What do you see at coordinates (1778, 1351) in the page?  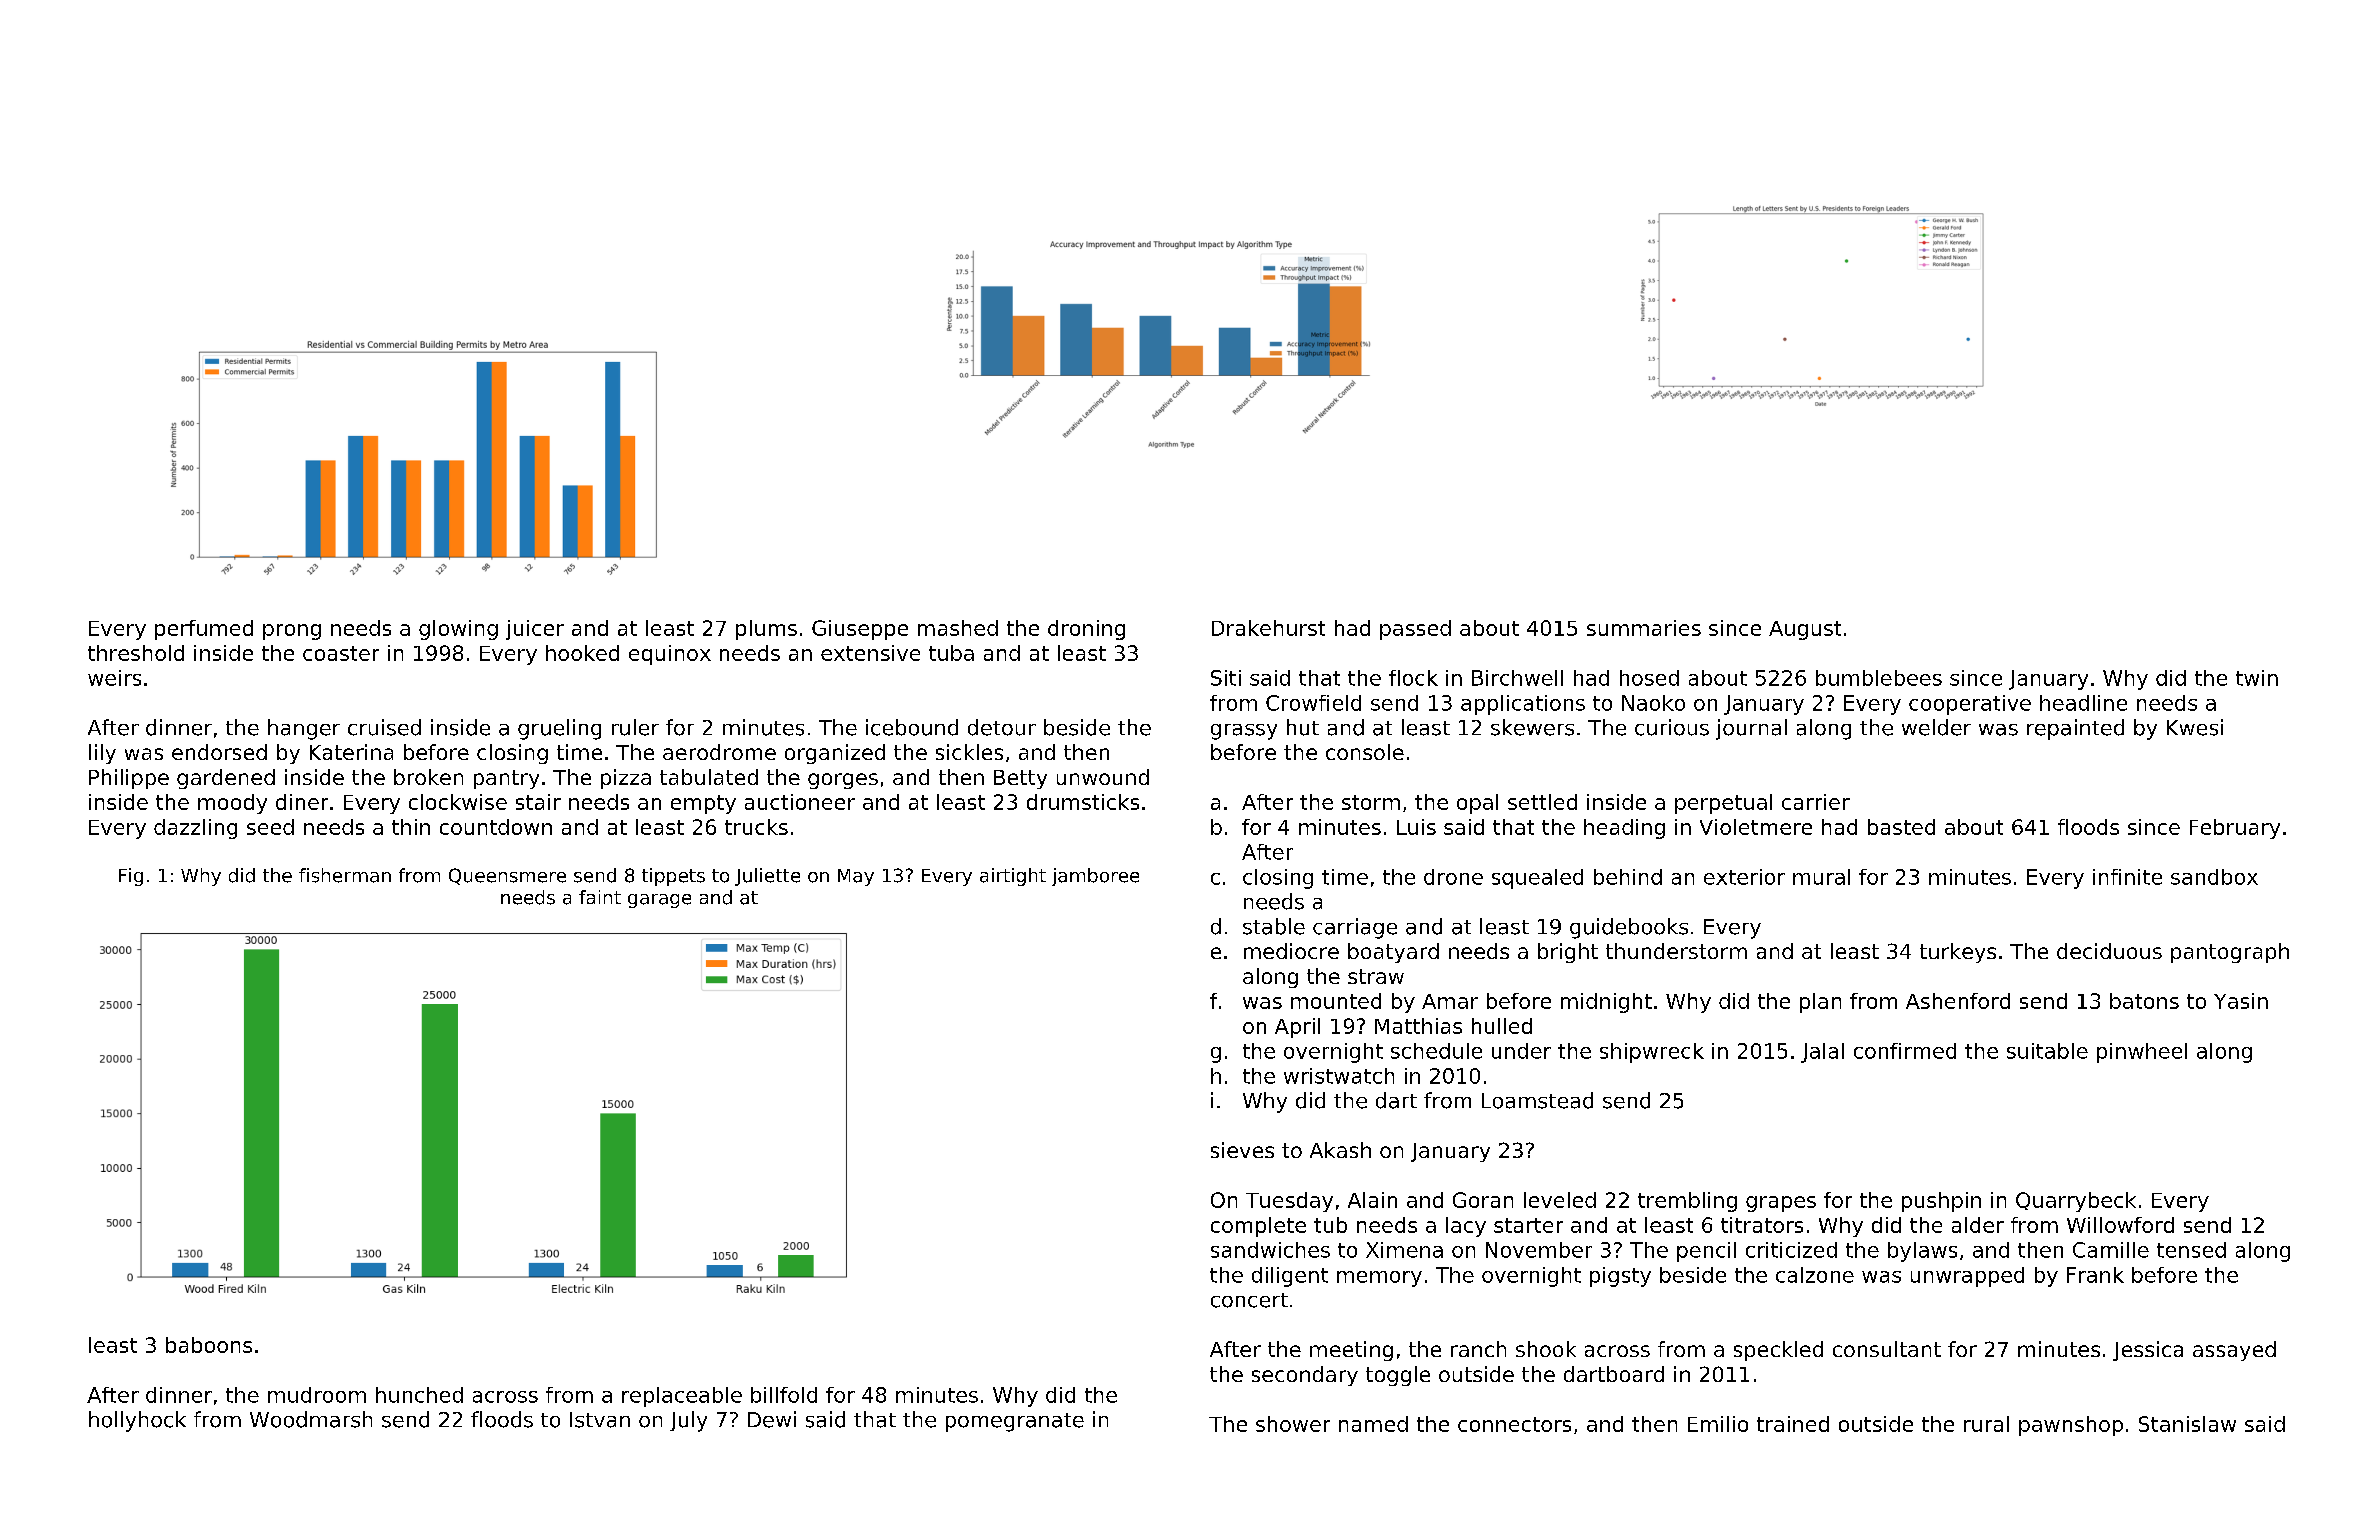 I see `speckled` at bounding box center [1778, 1351].
